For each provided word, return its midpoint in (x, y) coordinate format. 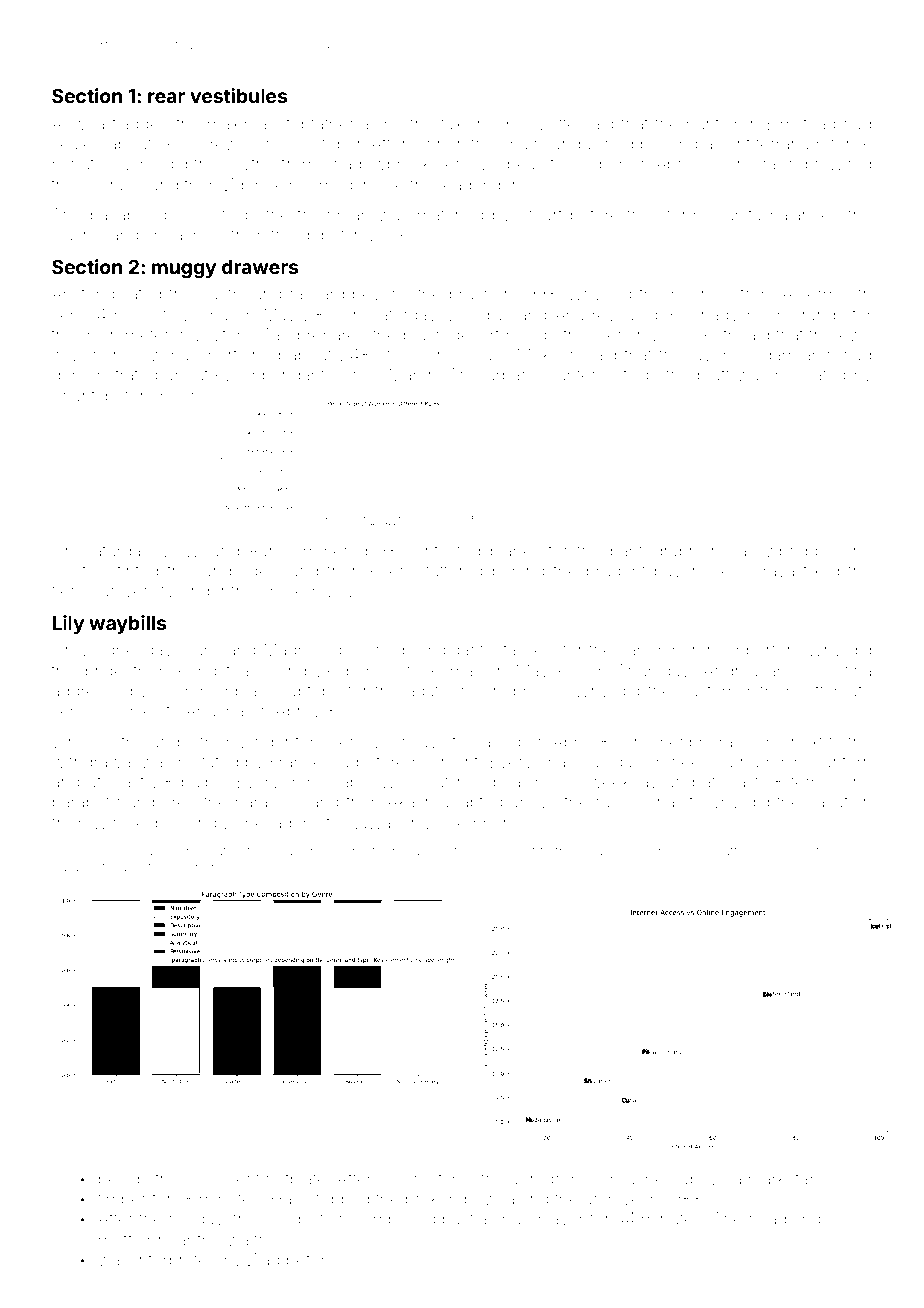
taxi (453, 124)
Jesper (597, 165)
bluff (714, 374)
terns (810, 782)
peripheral (698, 743)
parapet (81, 803)
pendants (298, 376)
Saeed (496, 741)
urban (508, 375)
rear (166, 97)
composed (394, 1220)
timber (122, 1198)
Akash (410, 801)
